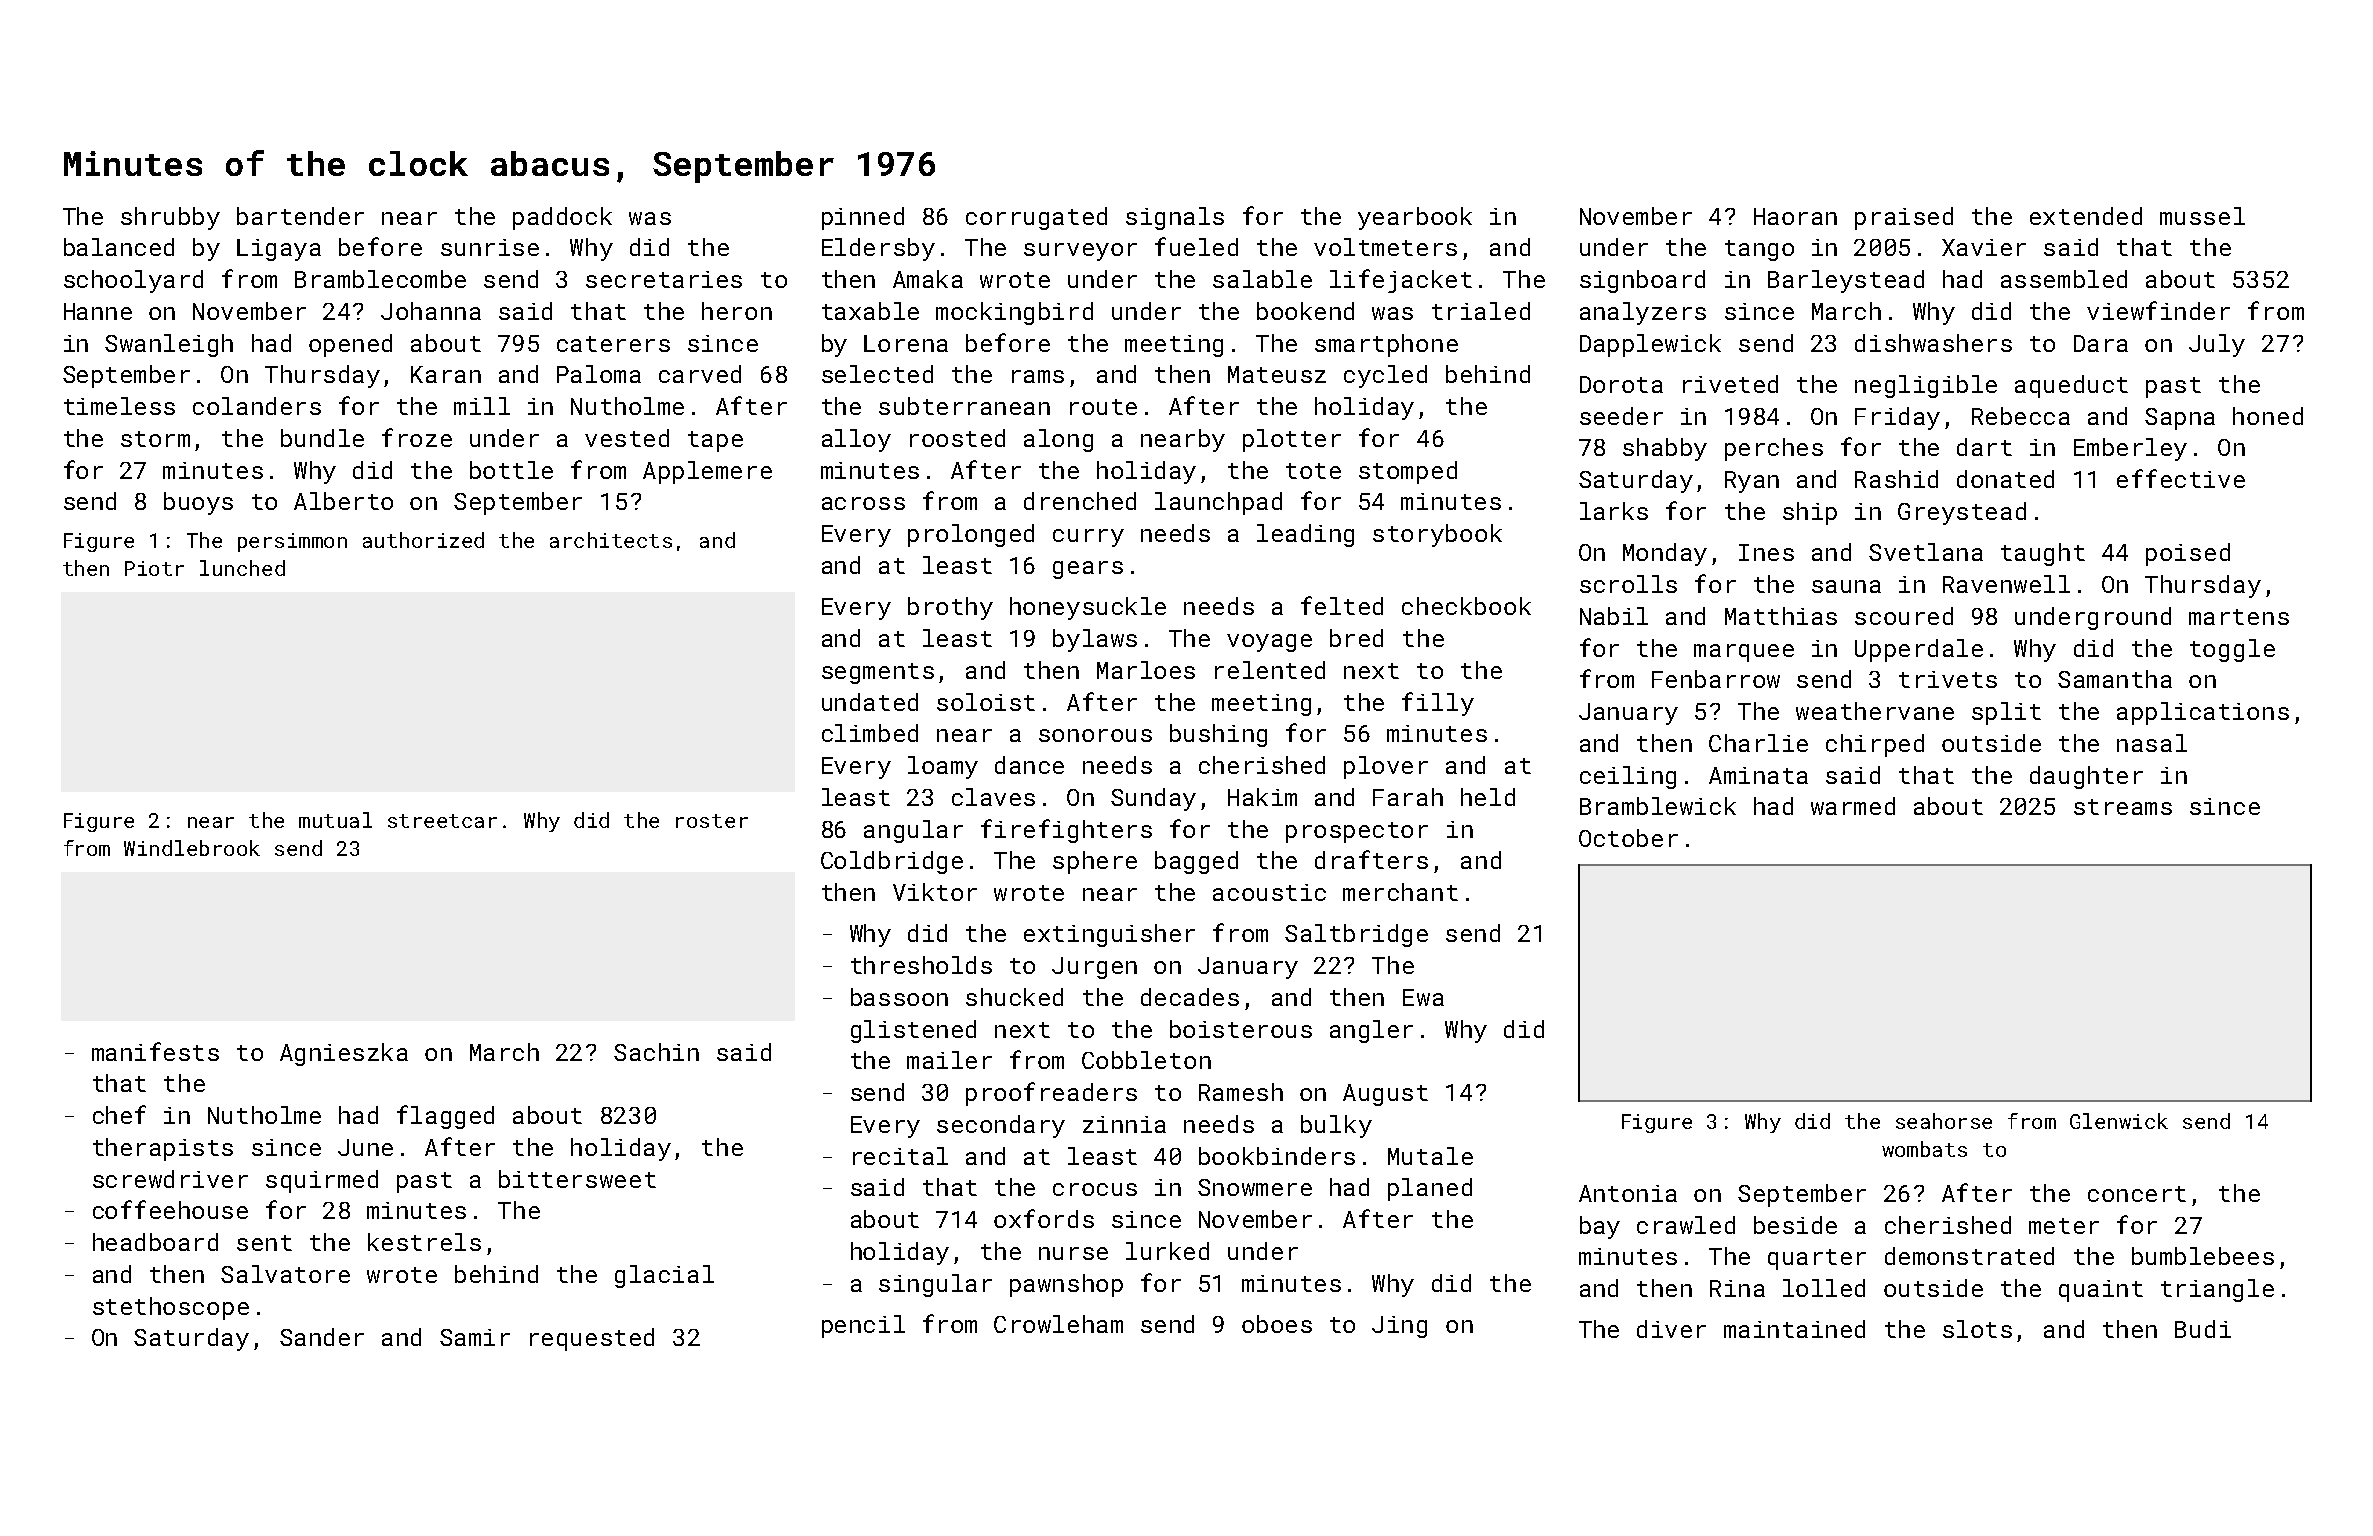  What do you see at coordinates (300, 216) in the screenshot?
I see `bartender` at bounding box center [300, 216].
